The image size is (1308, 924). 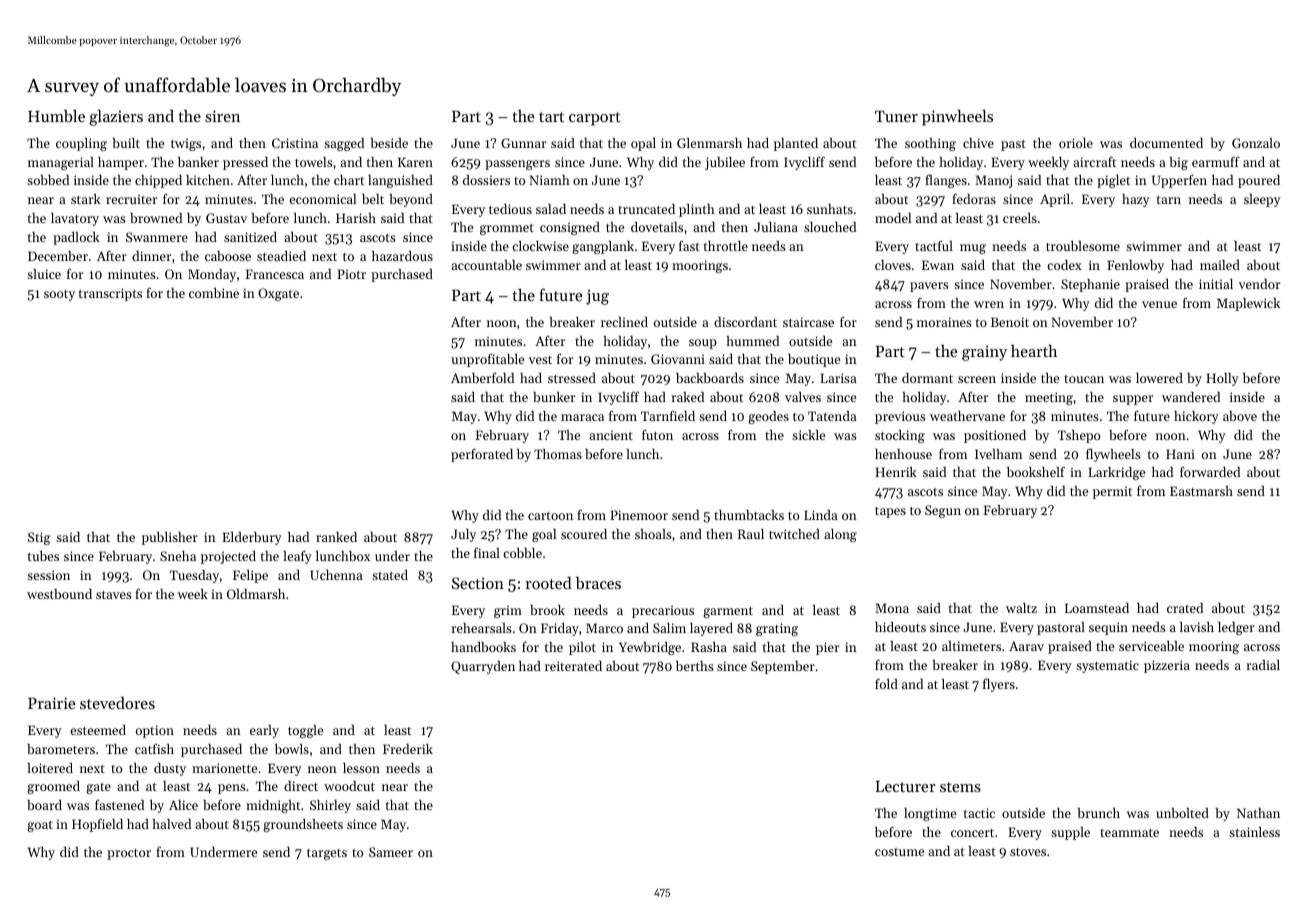 I want to click on hideouts, so click(x=900, y=627).
